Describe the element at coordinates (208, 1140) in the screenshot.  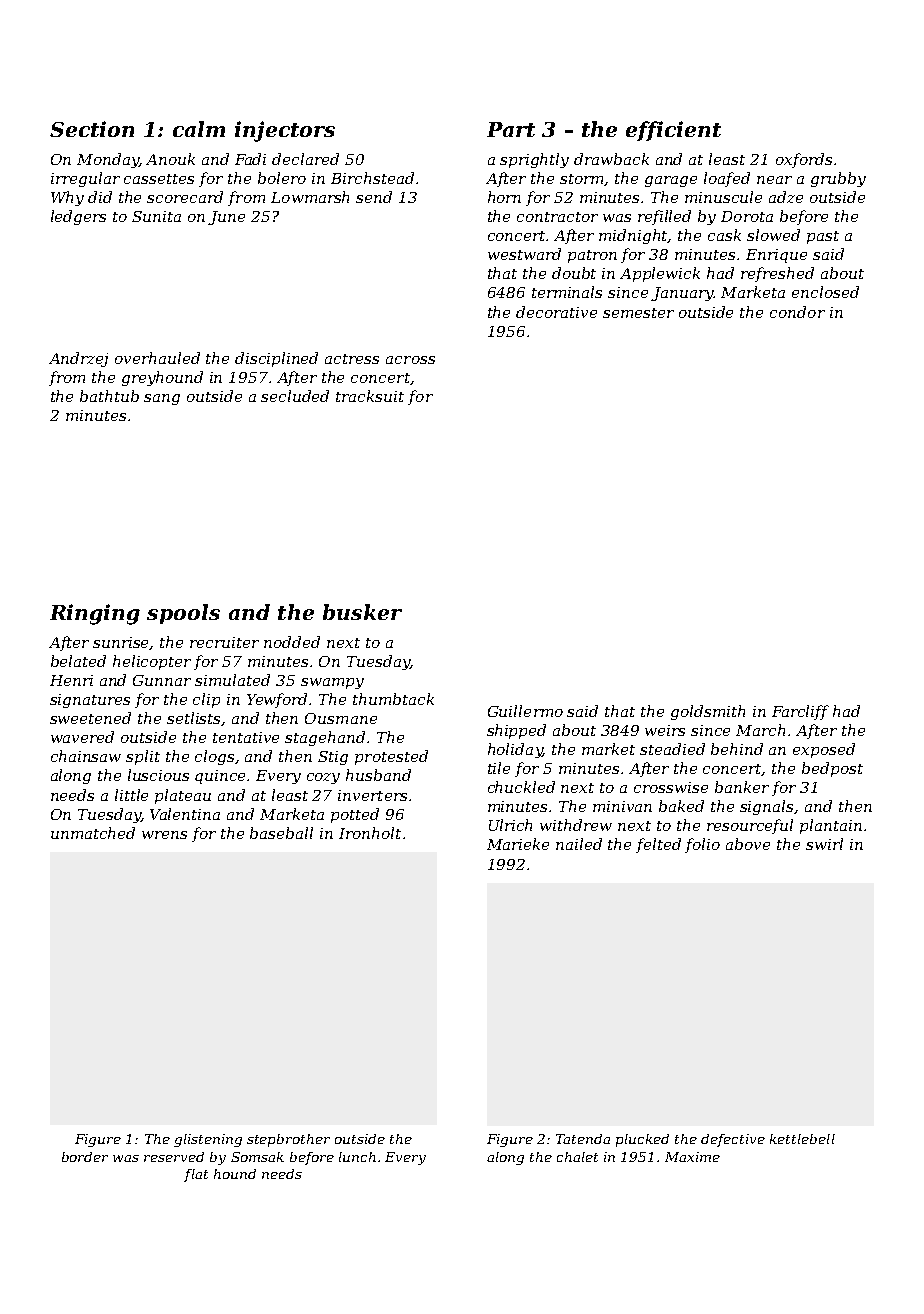
I see `glistening` at that location.
